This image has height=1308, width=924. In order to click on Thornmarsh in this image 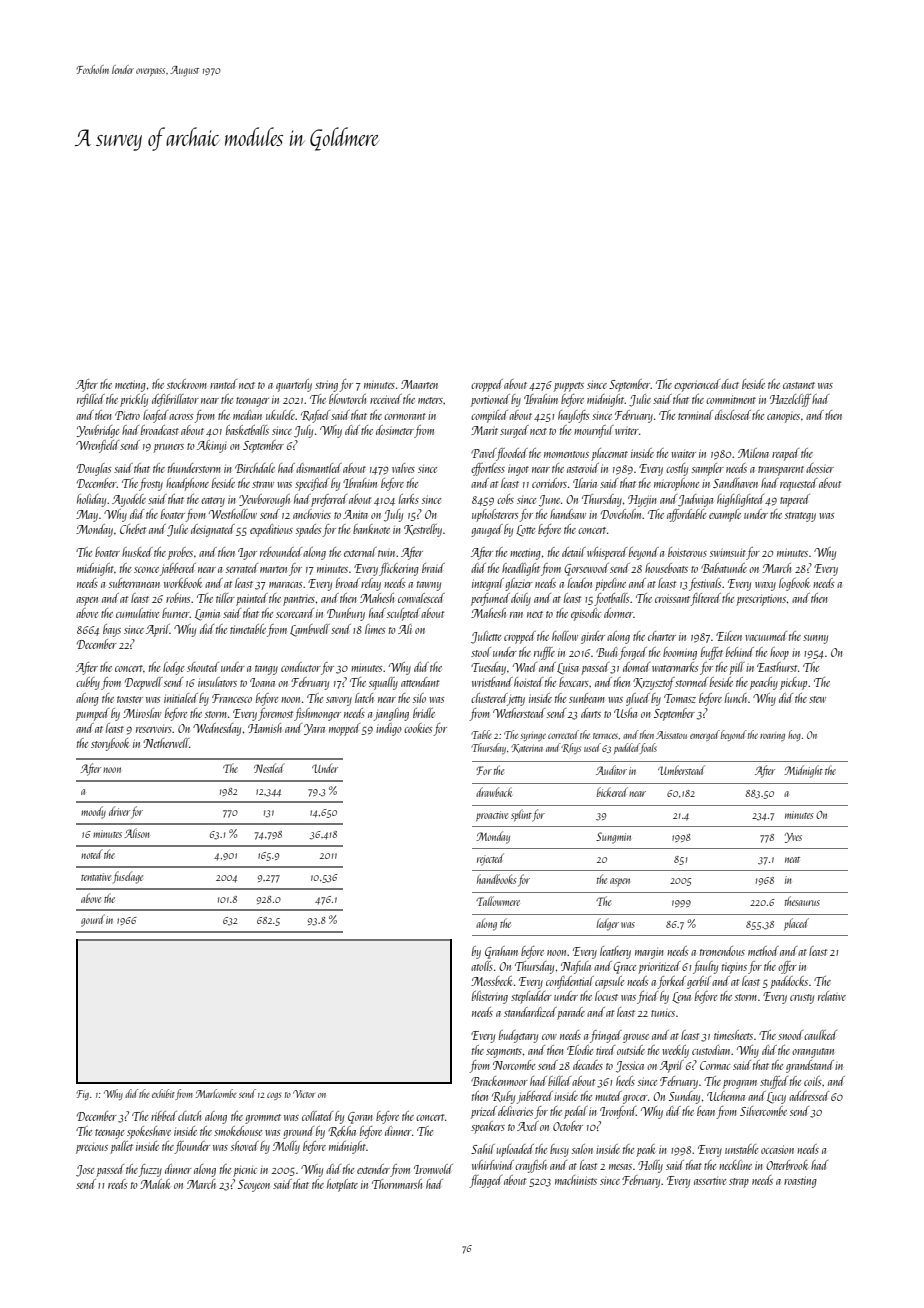, I will do `click(397, 1184)`.
